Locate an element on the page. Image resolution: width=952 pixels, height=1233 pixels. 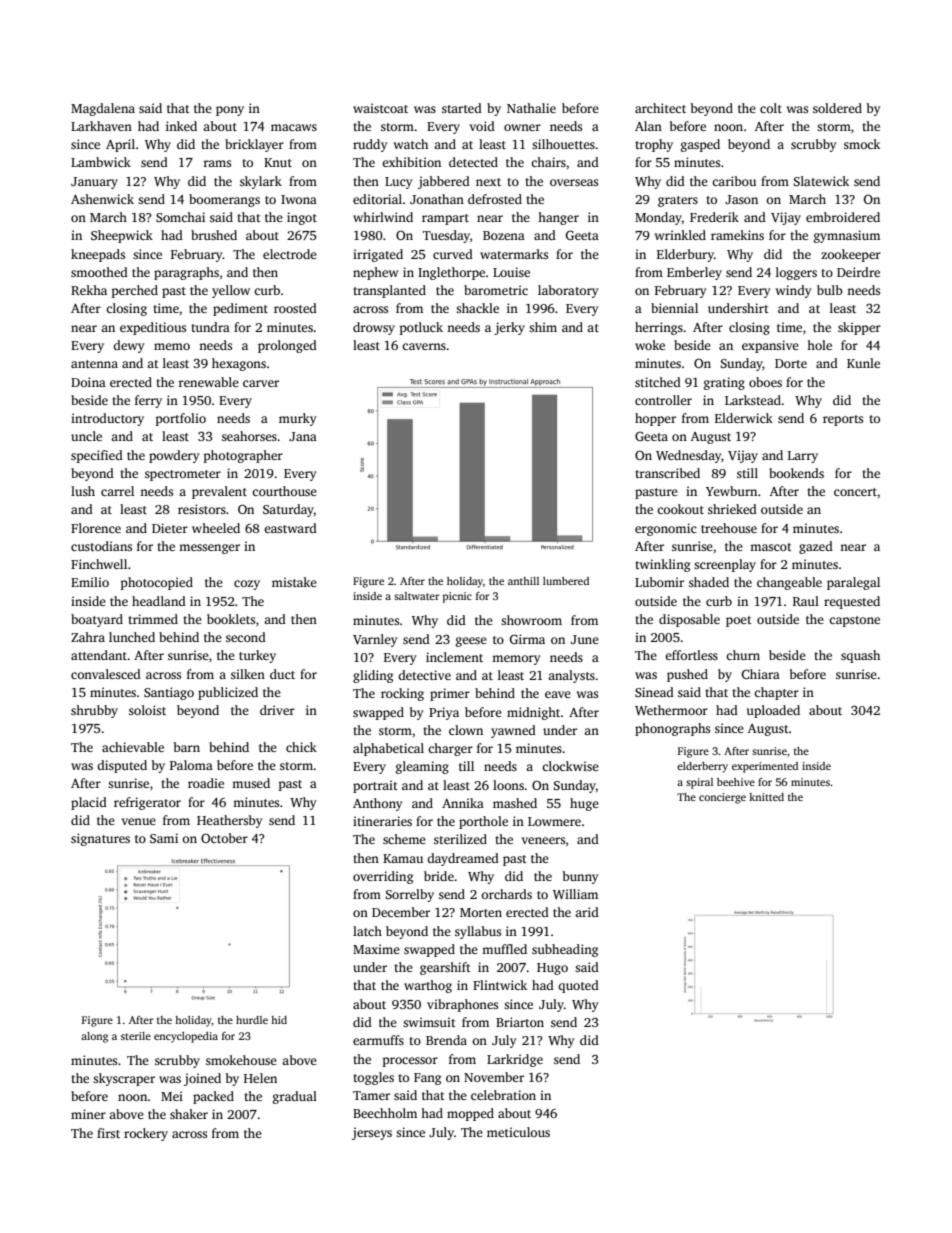
quoted is located at coordinates (578, 986).
